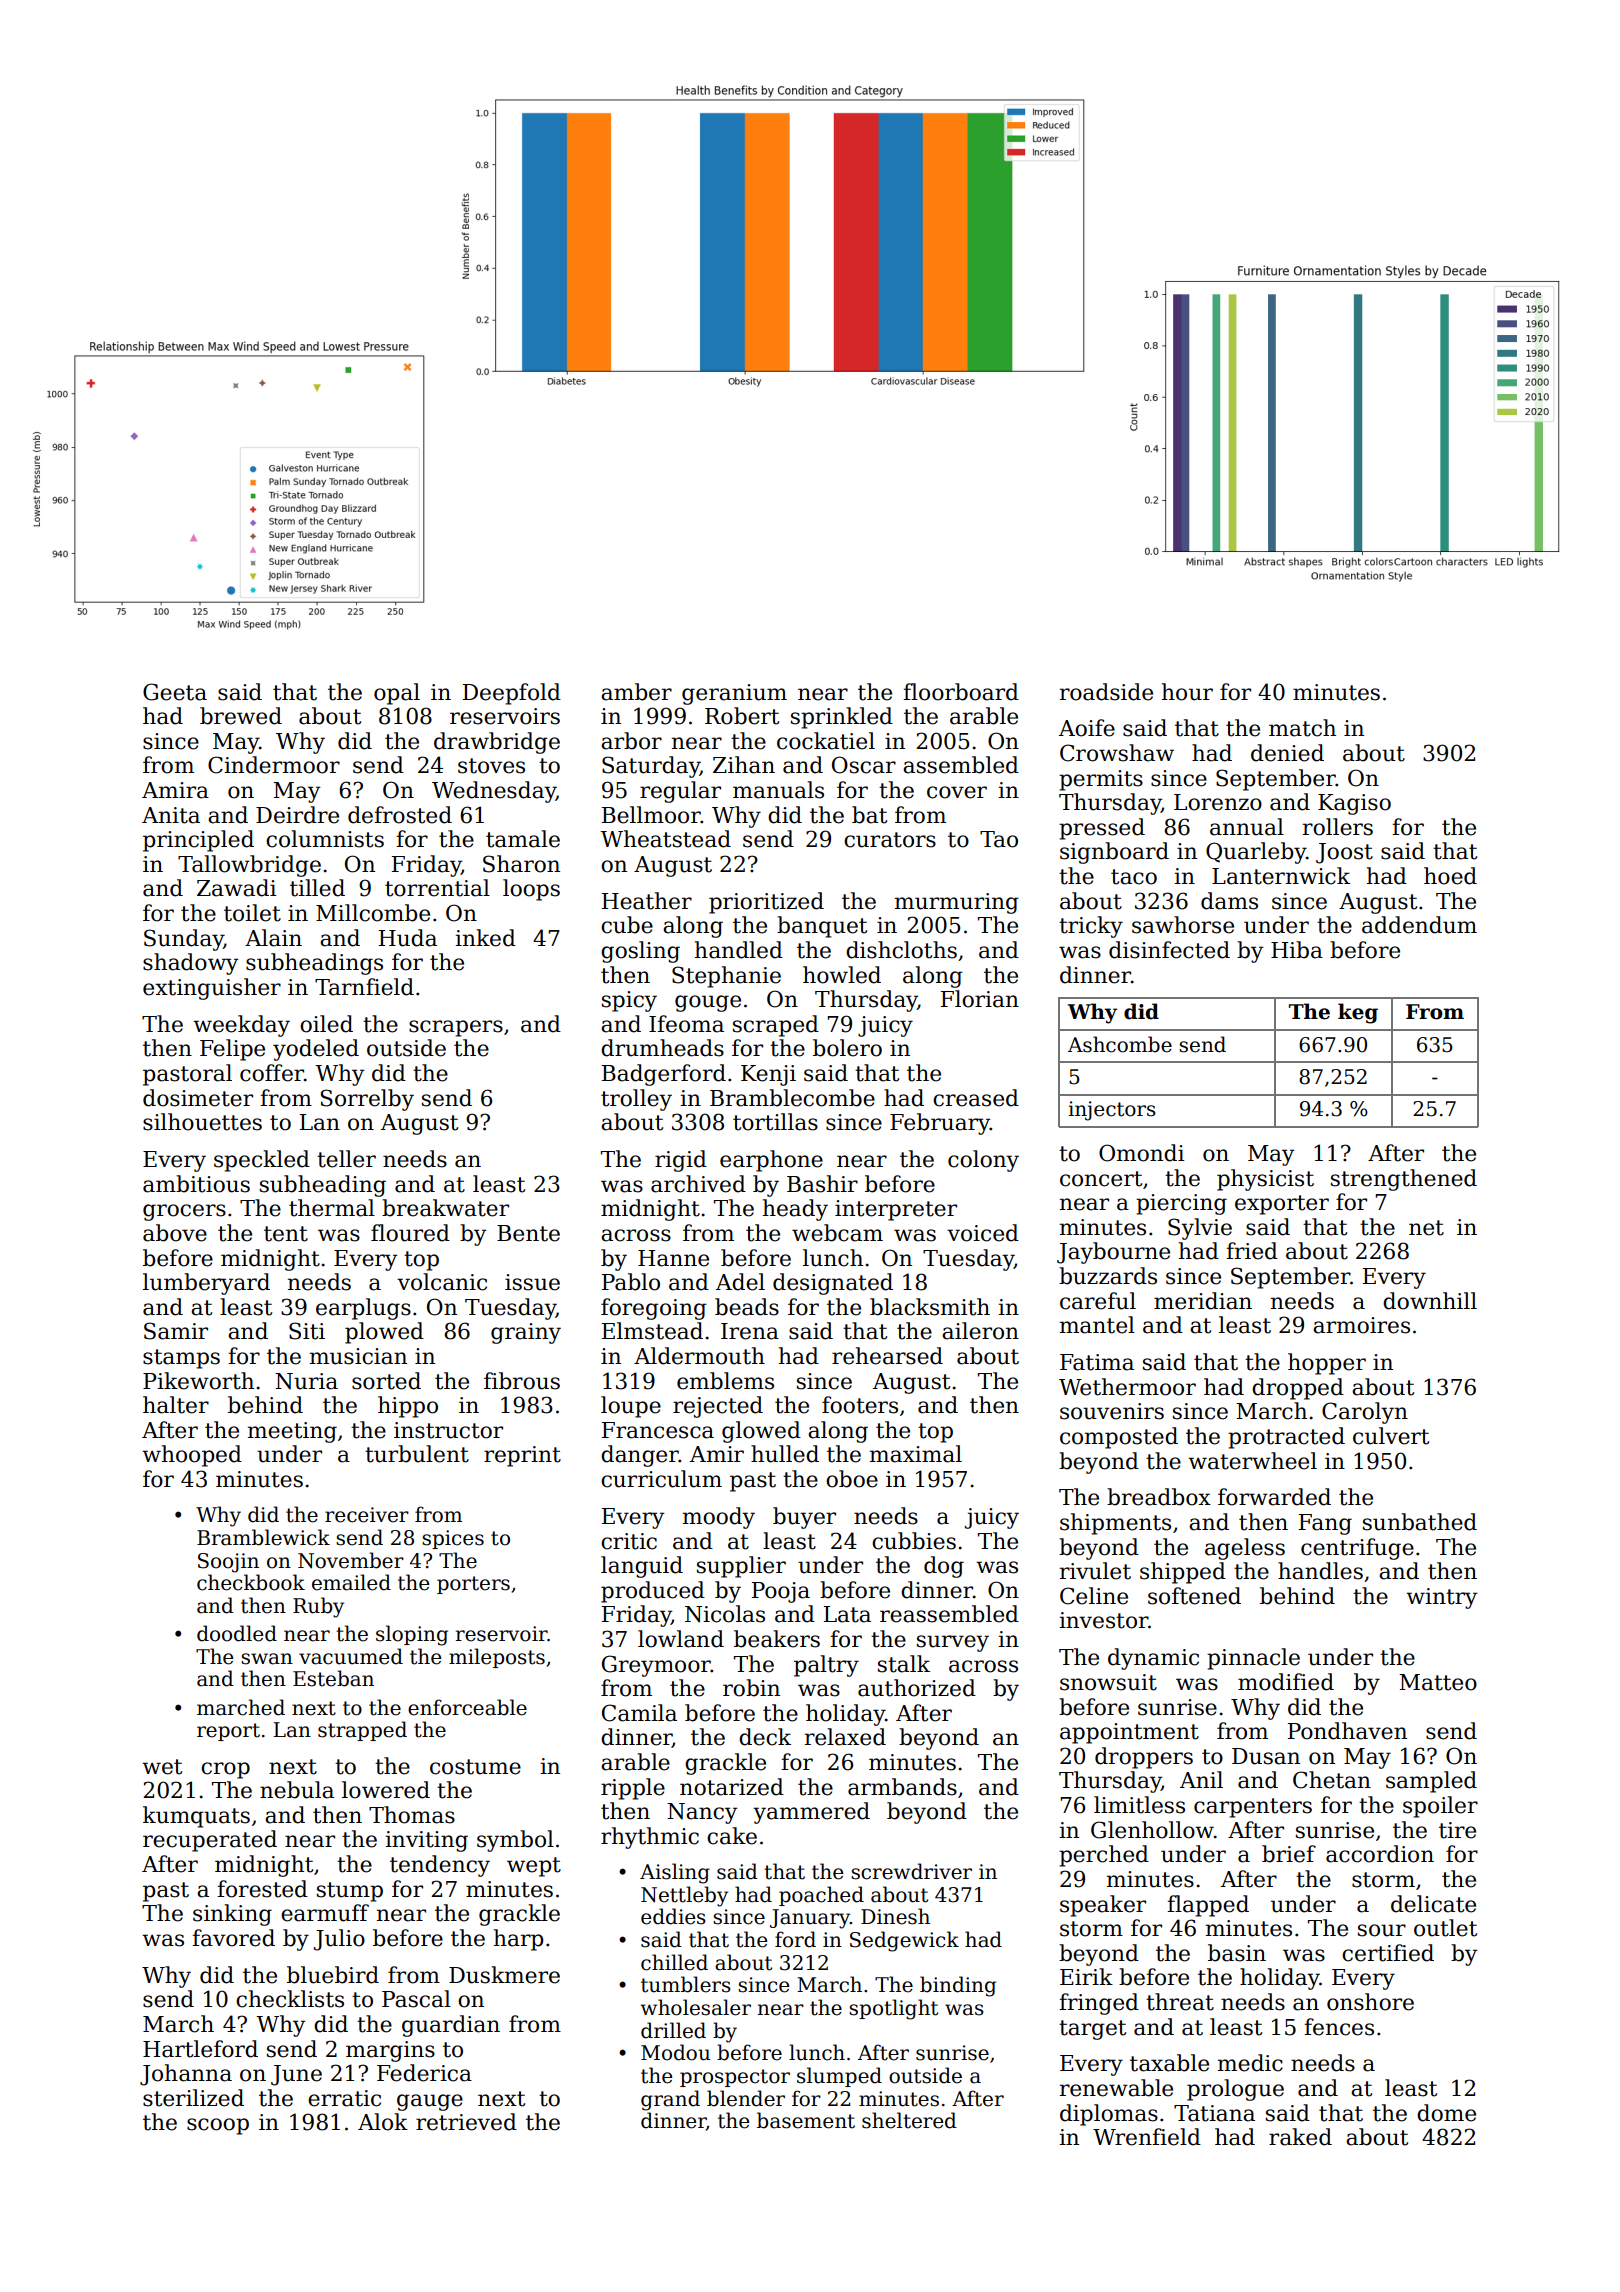 This screenshot has width=1620, height=2292. I want to click on yodeled, so click(316, 1050).
